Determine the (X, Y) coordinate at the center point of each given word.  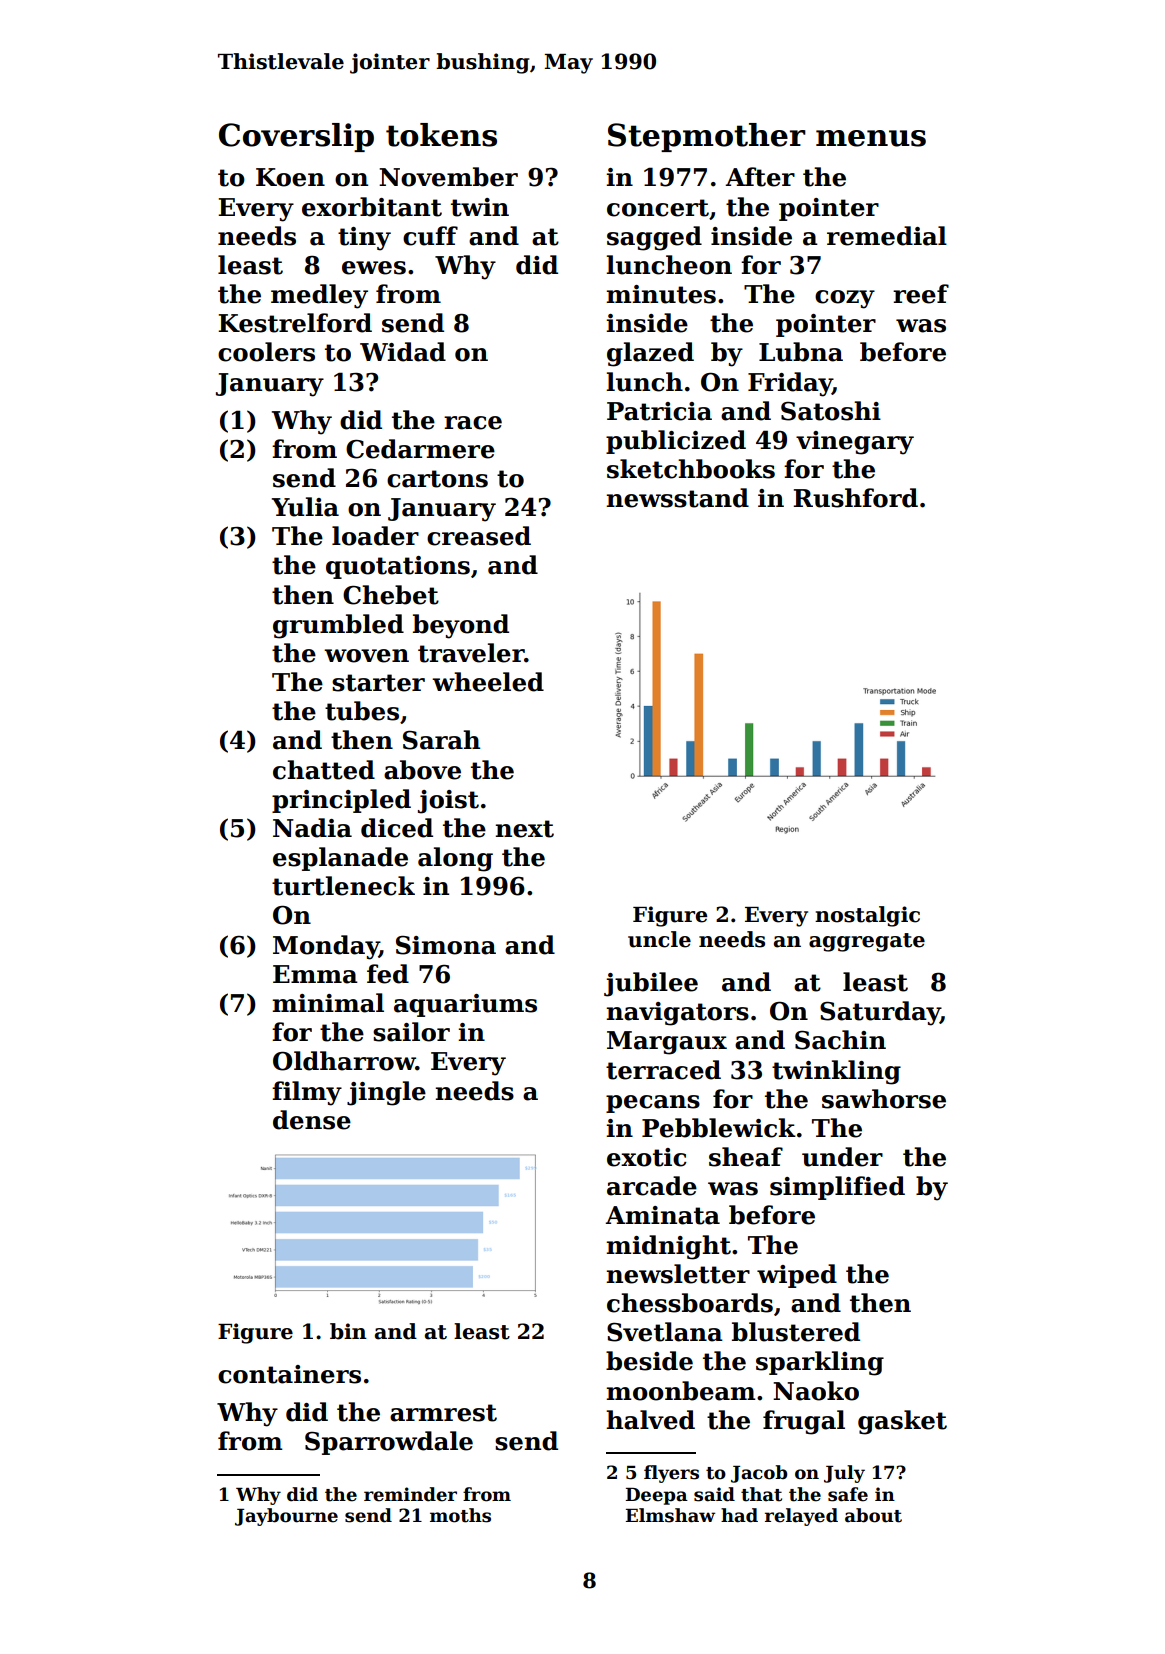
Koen (290, 177)
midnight (668, 1247)
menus (871, 138)
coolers (266, 352)
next (524, 829)
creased (479, 536)
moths (460, 1515)
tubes (362, 711)
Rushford (855, 498)
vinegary (855, 443)
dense (312, 1120)
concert (658, 208)
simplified (837, 1188)
